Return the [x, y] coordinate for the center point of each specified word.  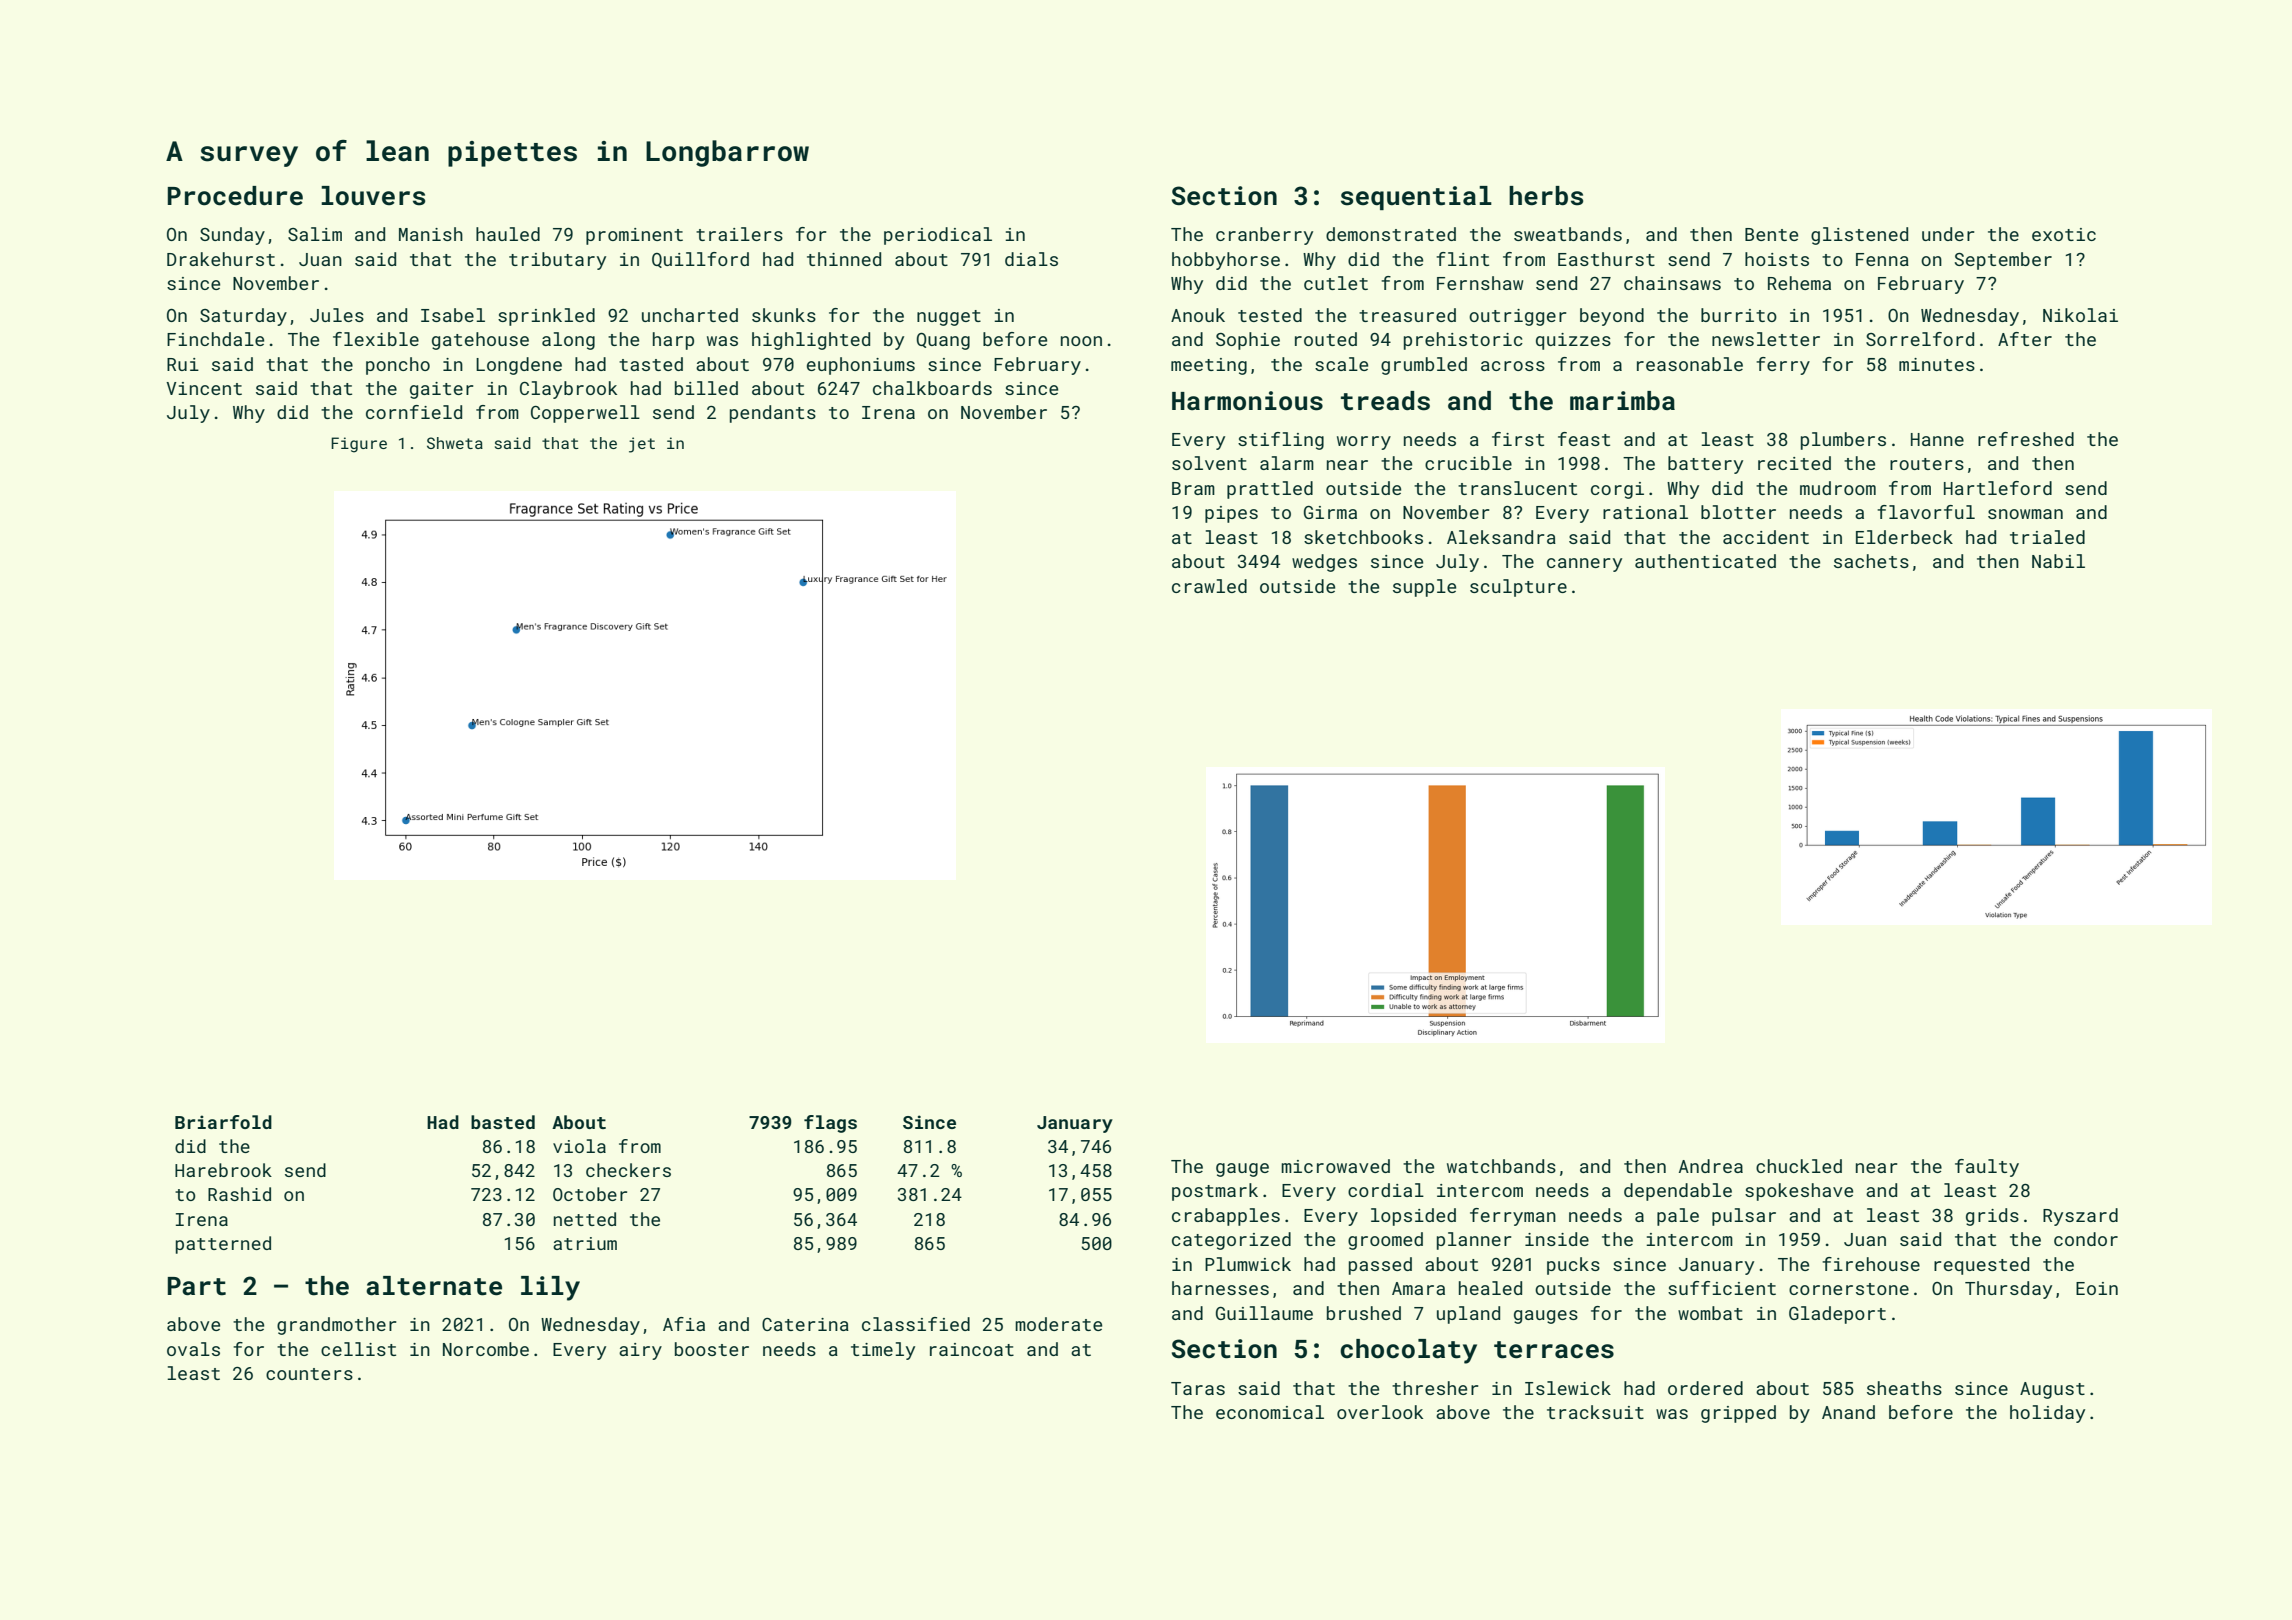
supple [1424, 588]
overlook [1380, 1412]
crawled [1209, 586]
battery [1705, 465]
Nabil [2058, 561]
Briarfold [223, 1122]
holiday [2047, 1414]
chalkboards [932, 388]
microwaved [1335, 1166]
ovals [193, 1349]
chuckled [1799, 1166]
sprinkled [546, 317]
